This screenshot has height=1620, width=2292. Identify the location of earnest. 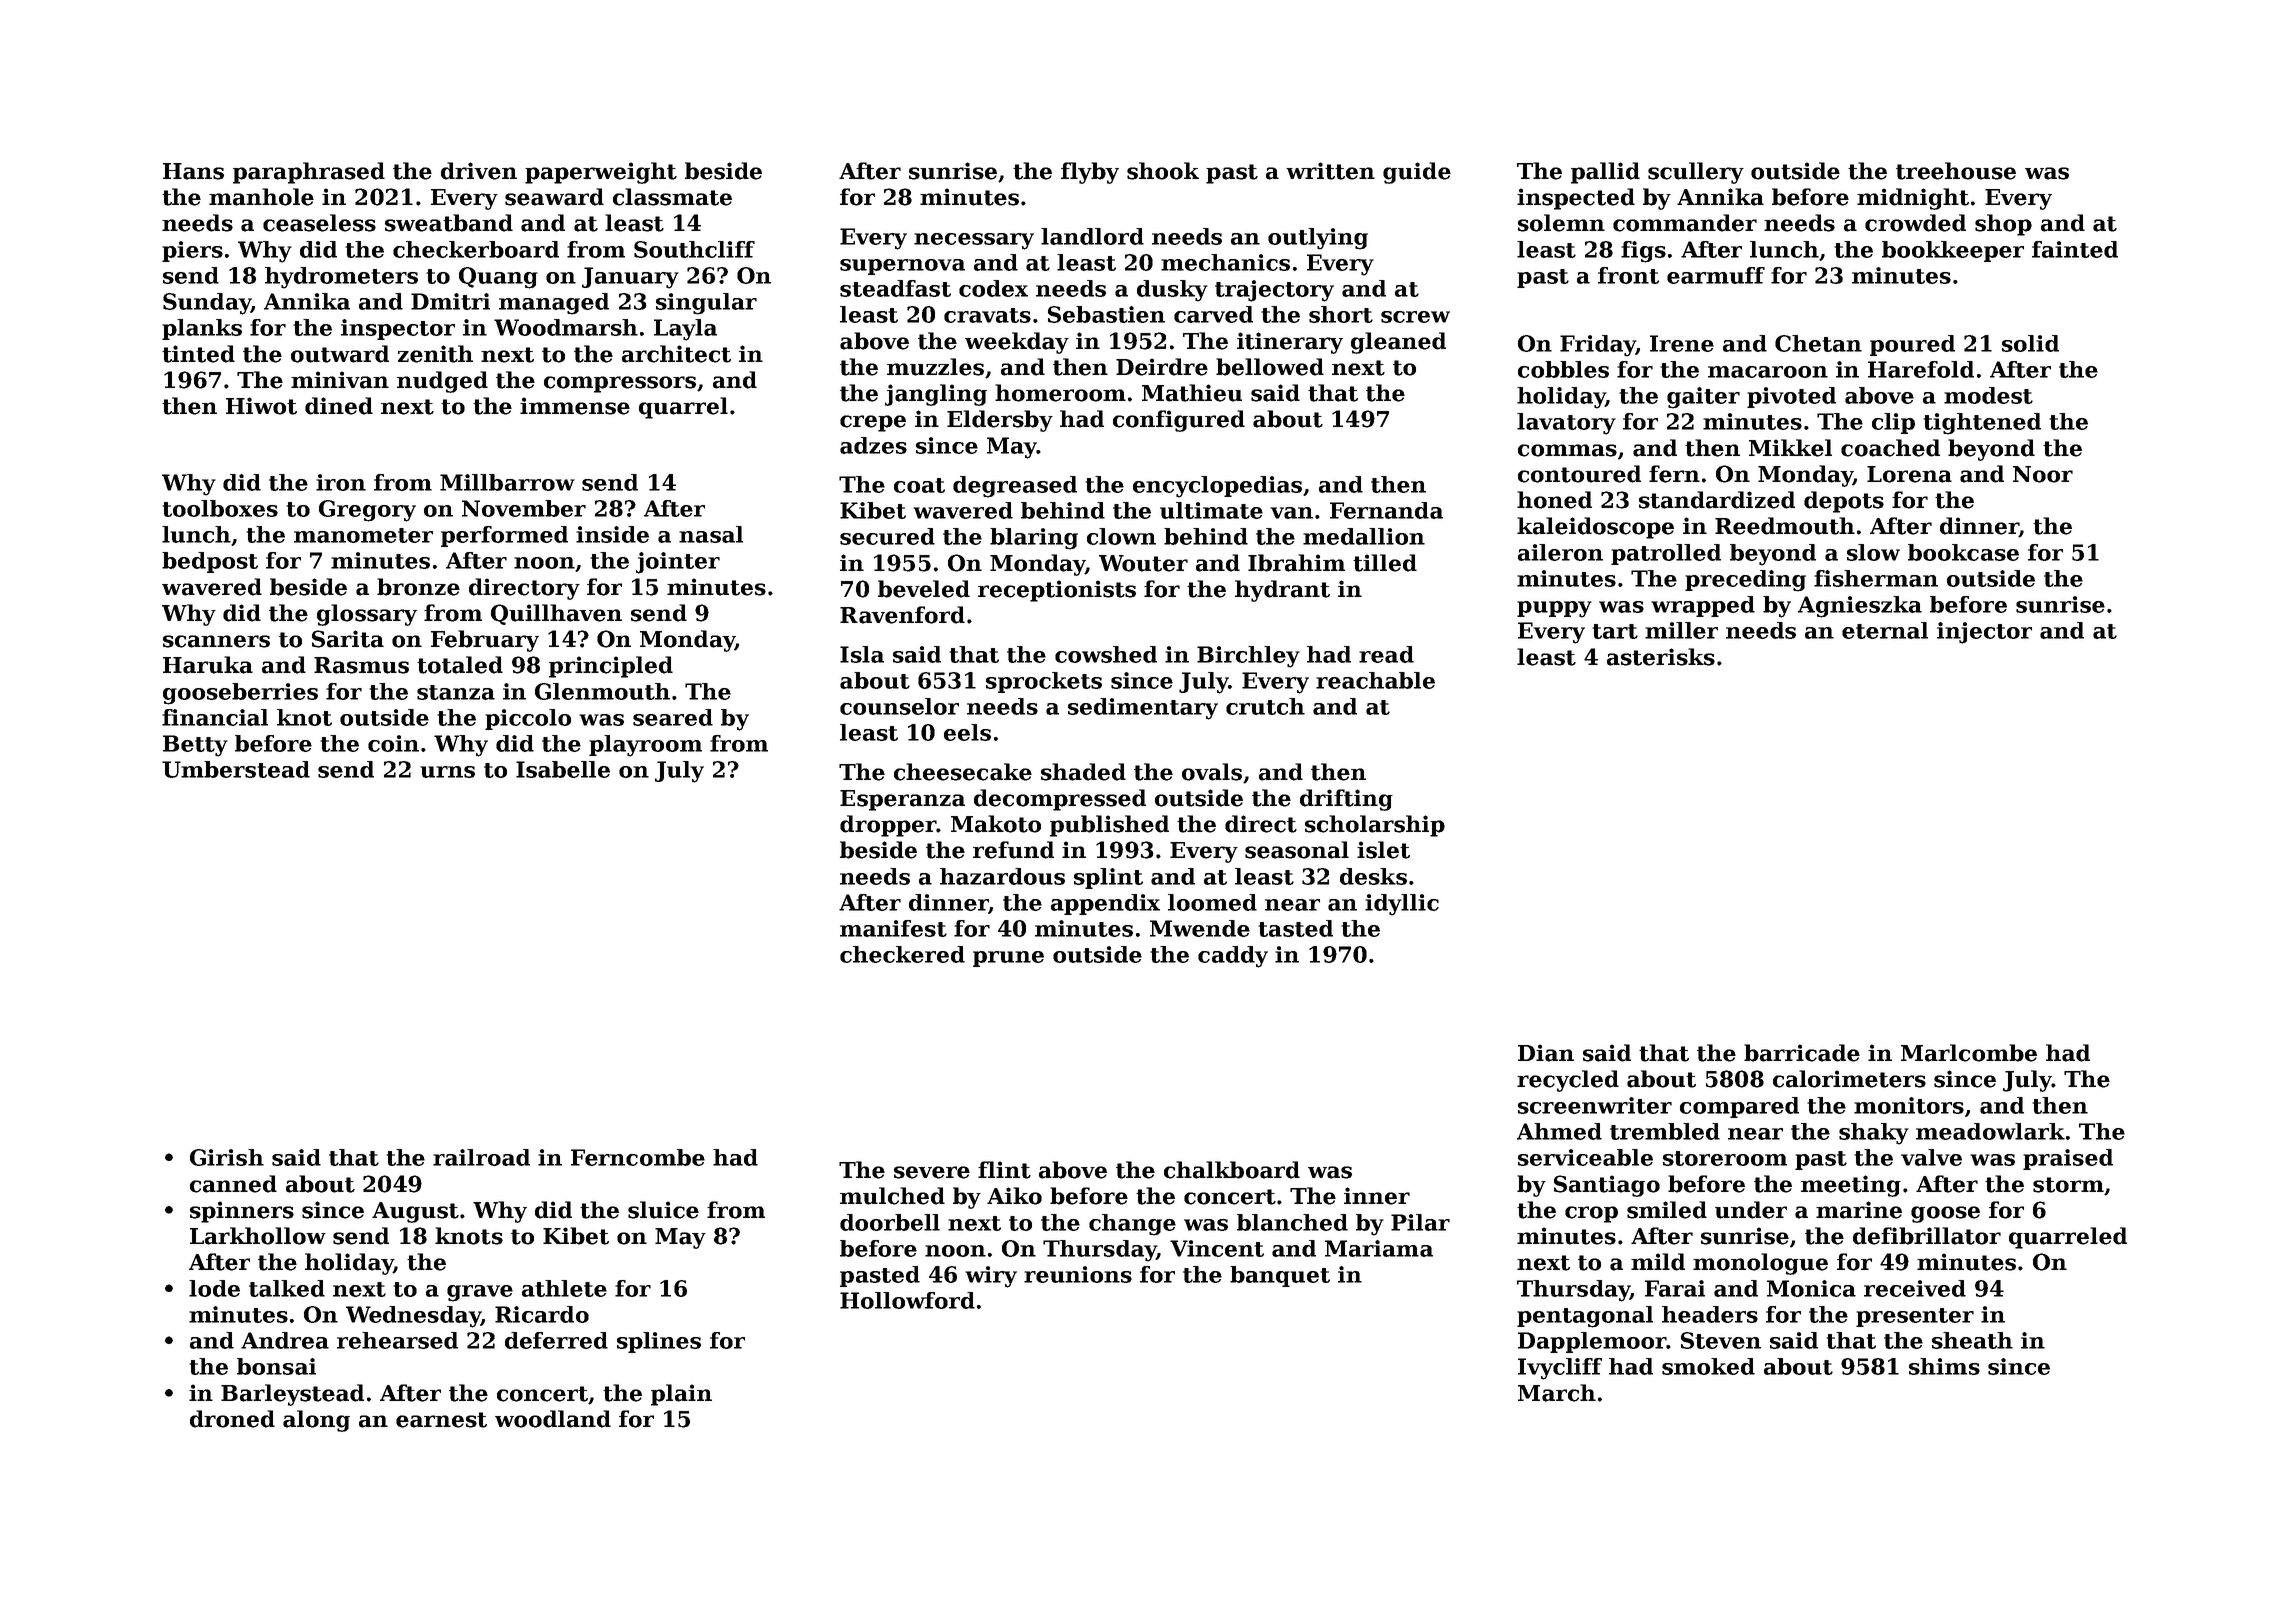
(441, 1420).
